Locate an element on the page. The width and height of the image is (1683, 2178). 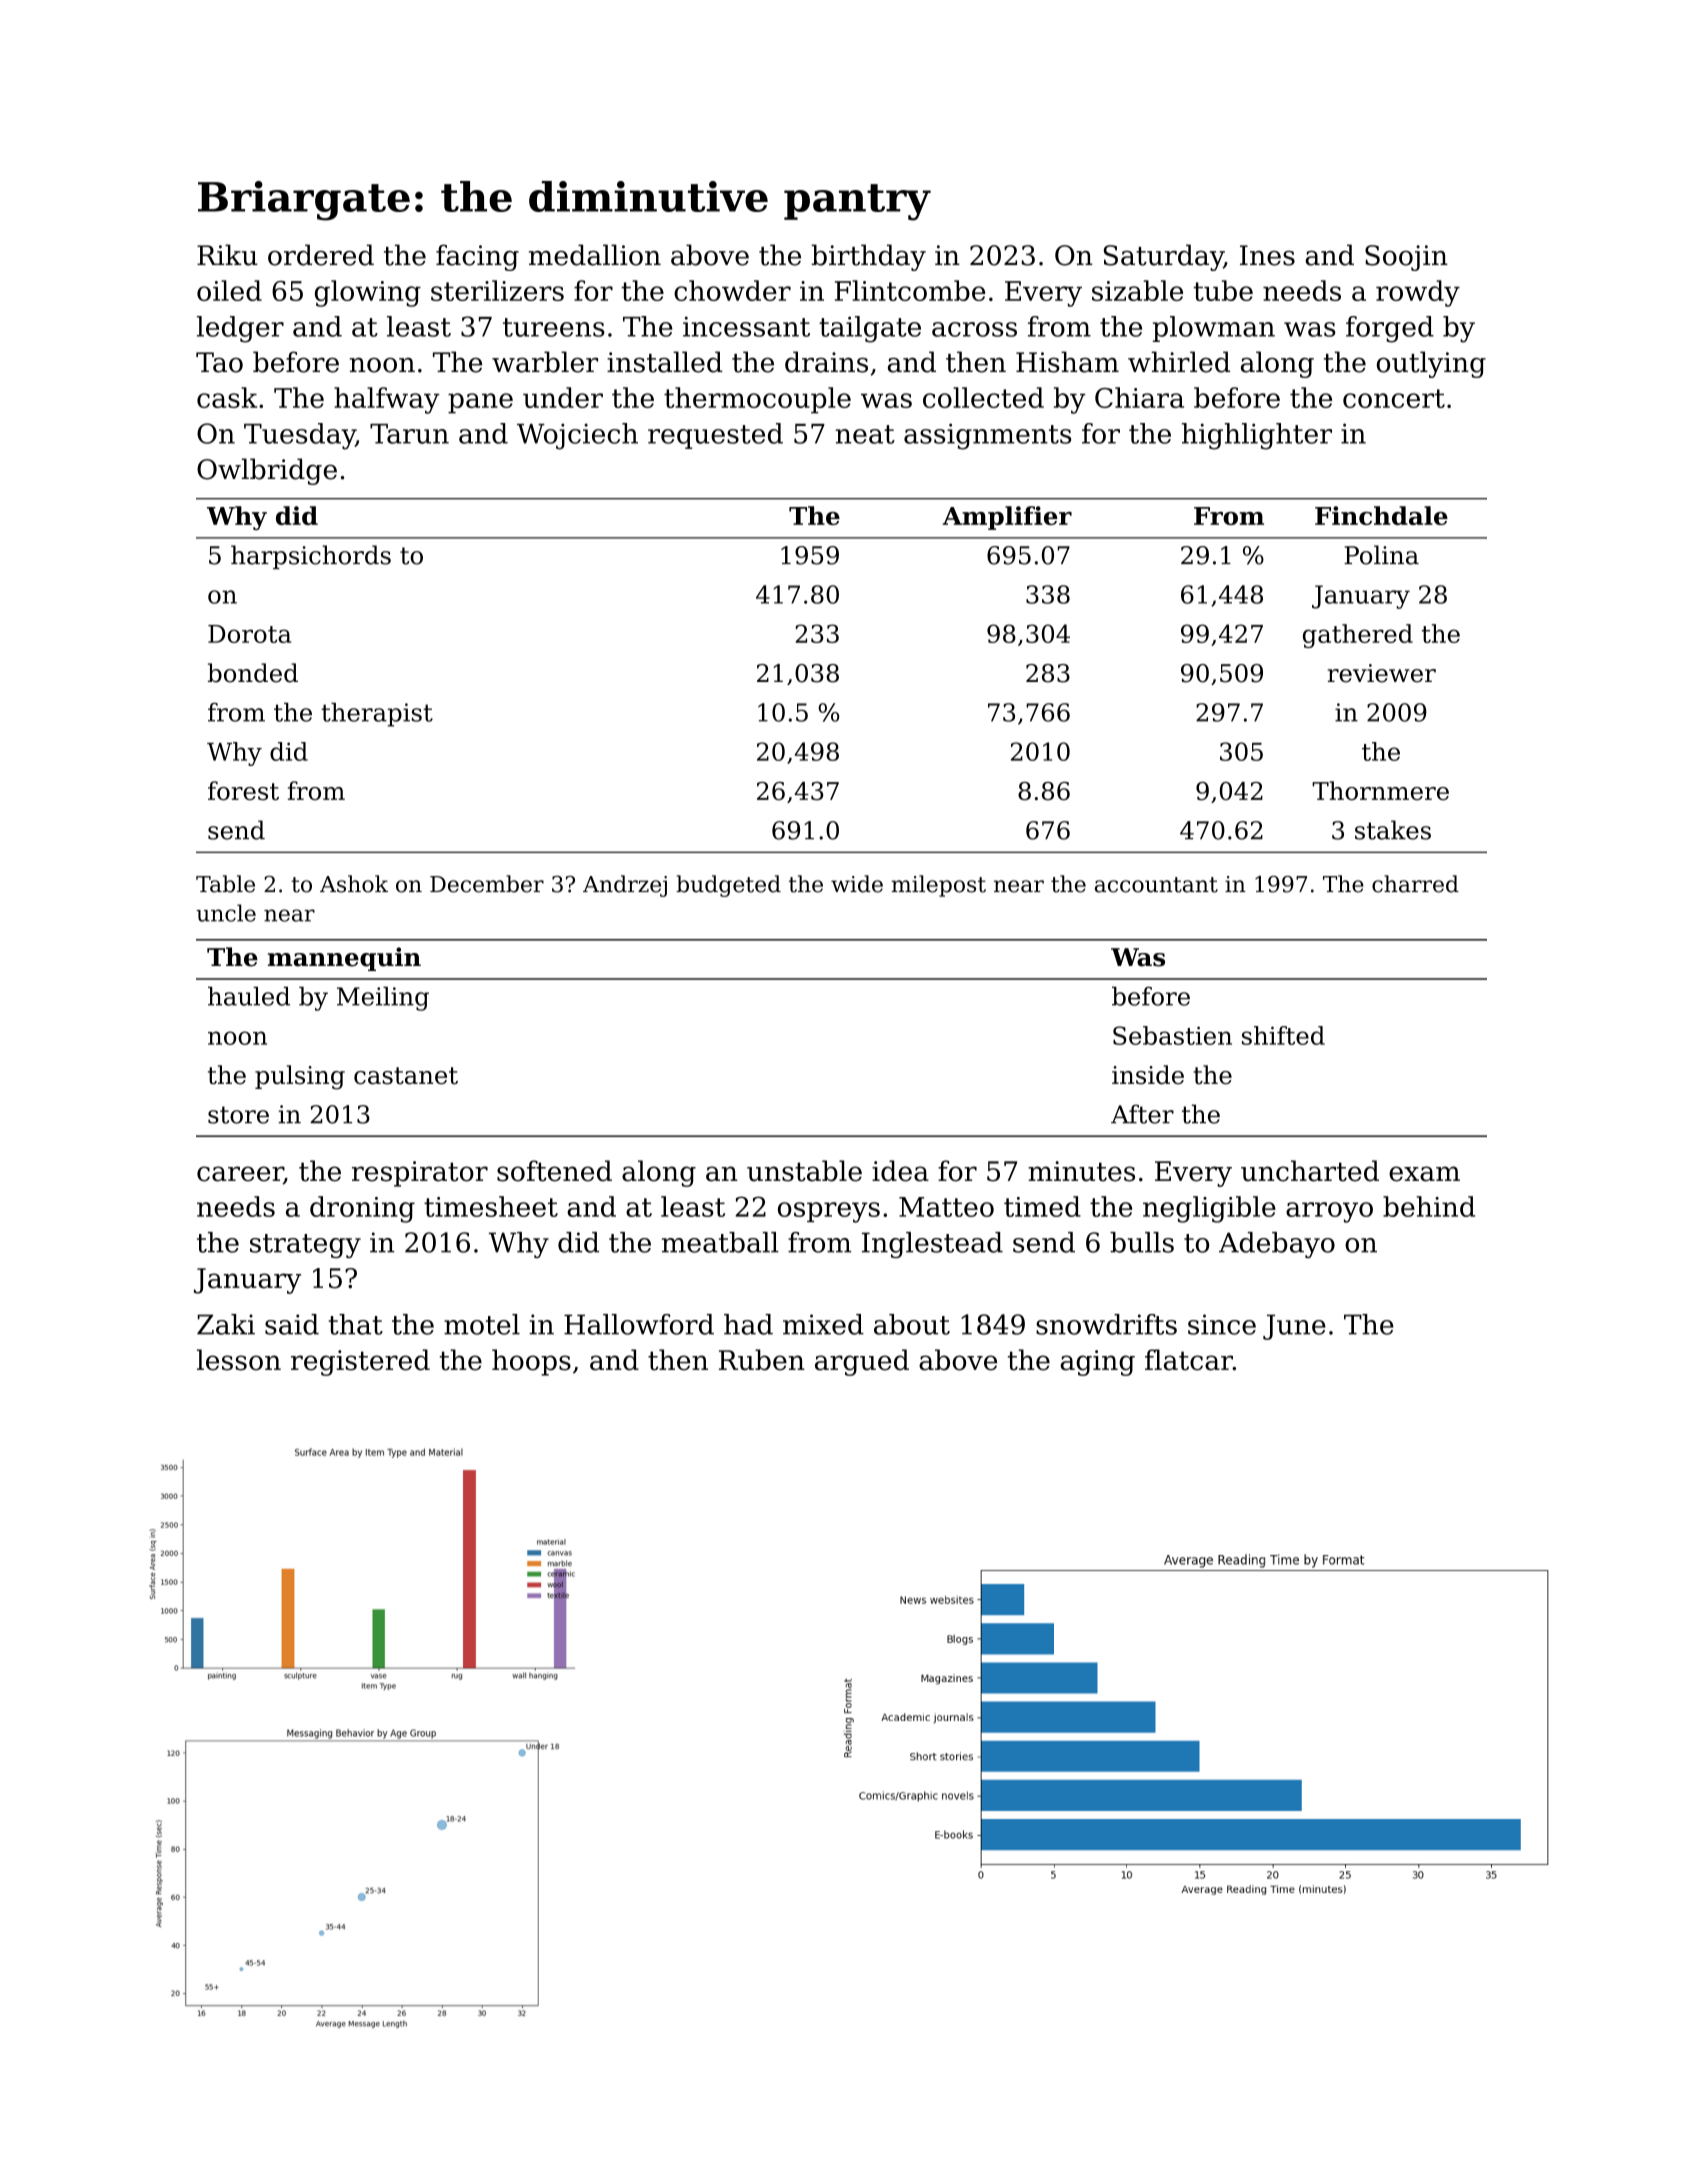
cask is located at coordinates (227, 397).
